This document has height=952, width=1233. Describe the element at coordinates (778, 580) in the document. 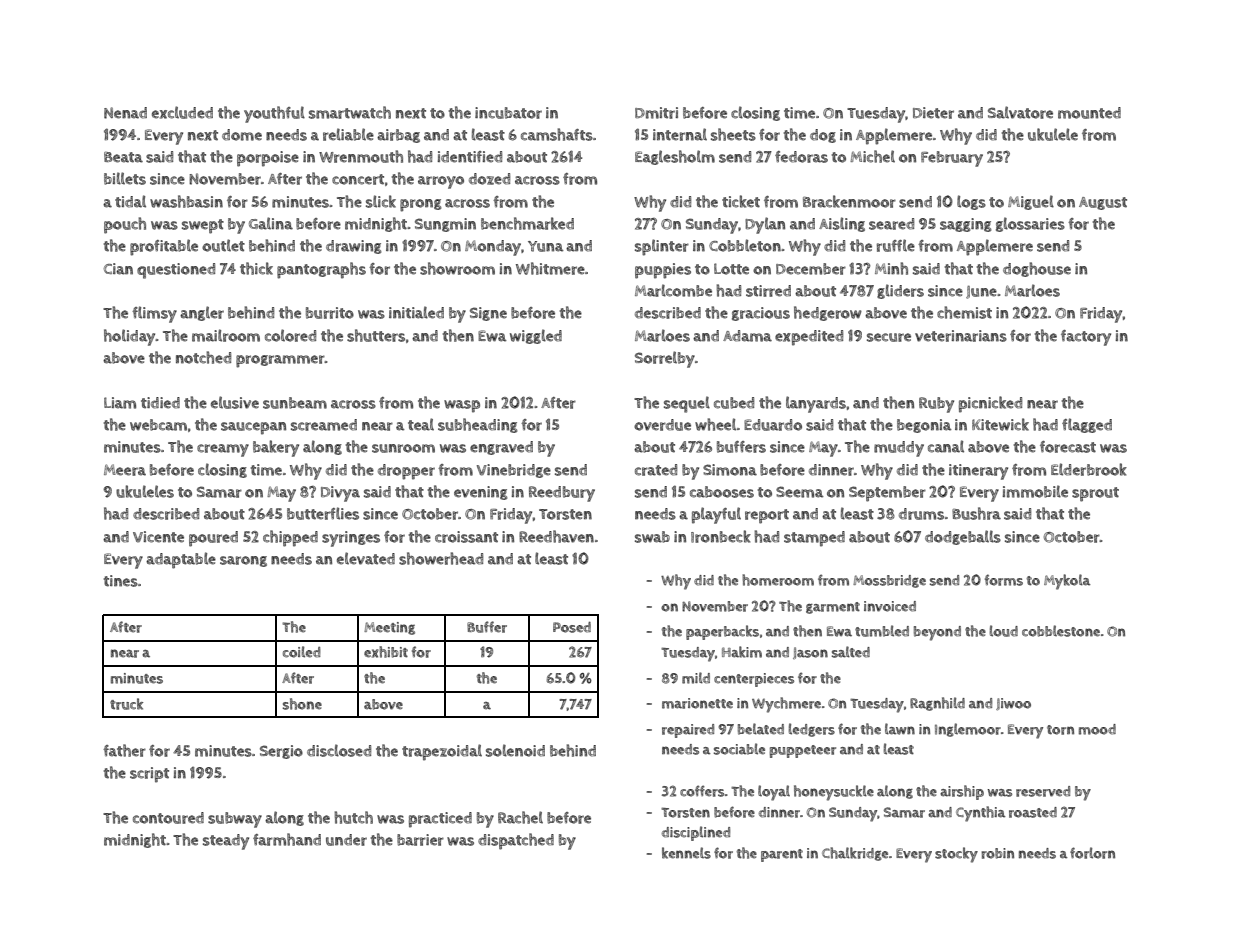

I see `homeroom` at that location.
